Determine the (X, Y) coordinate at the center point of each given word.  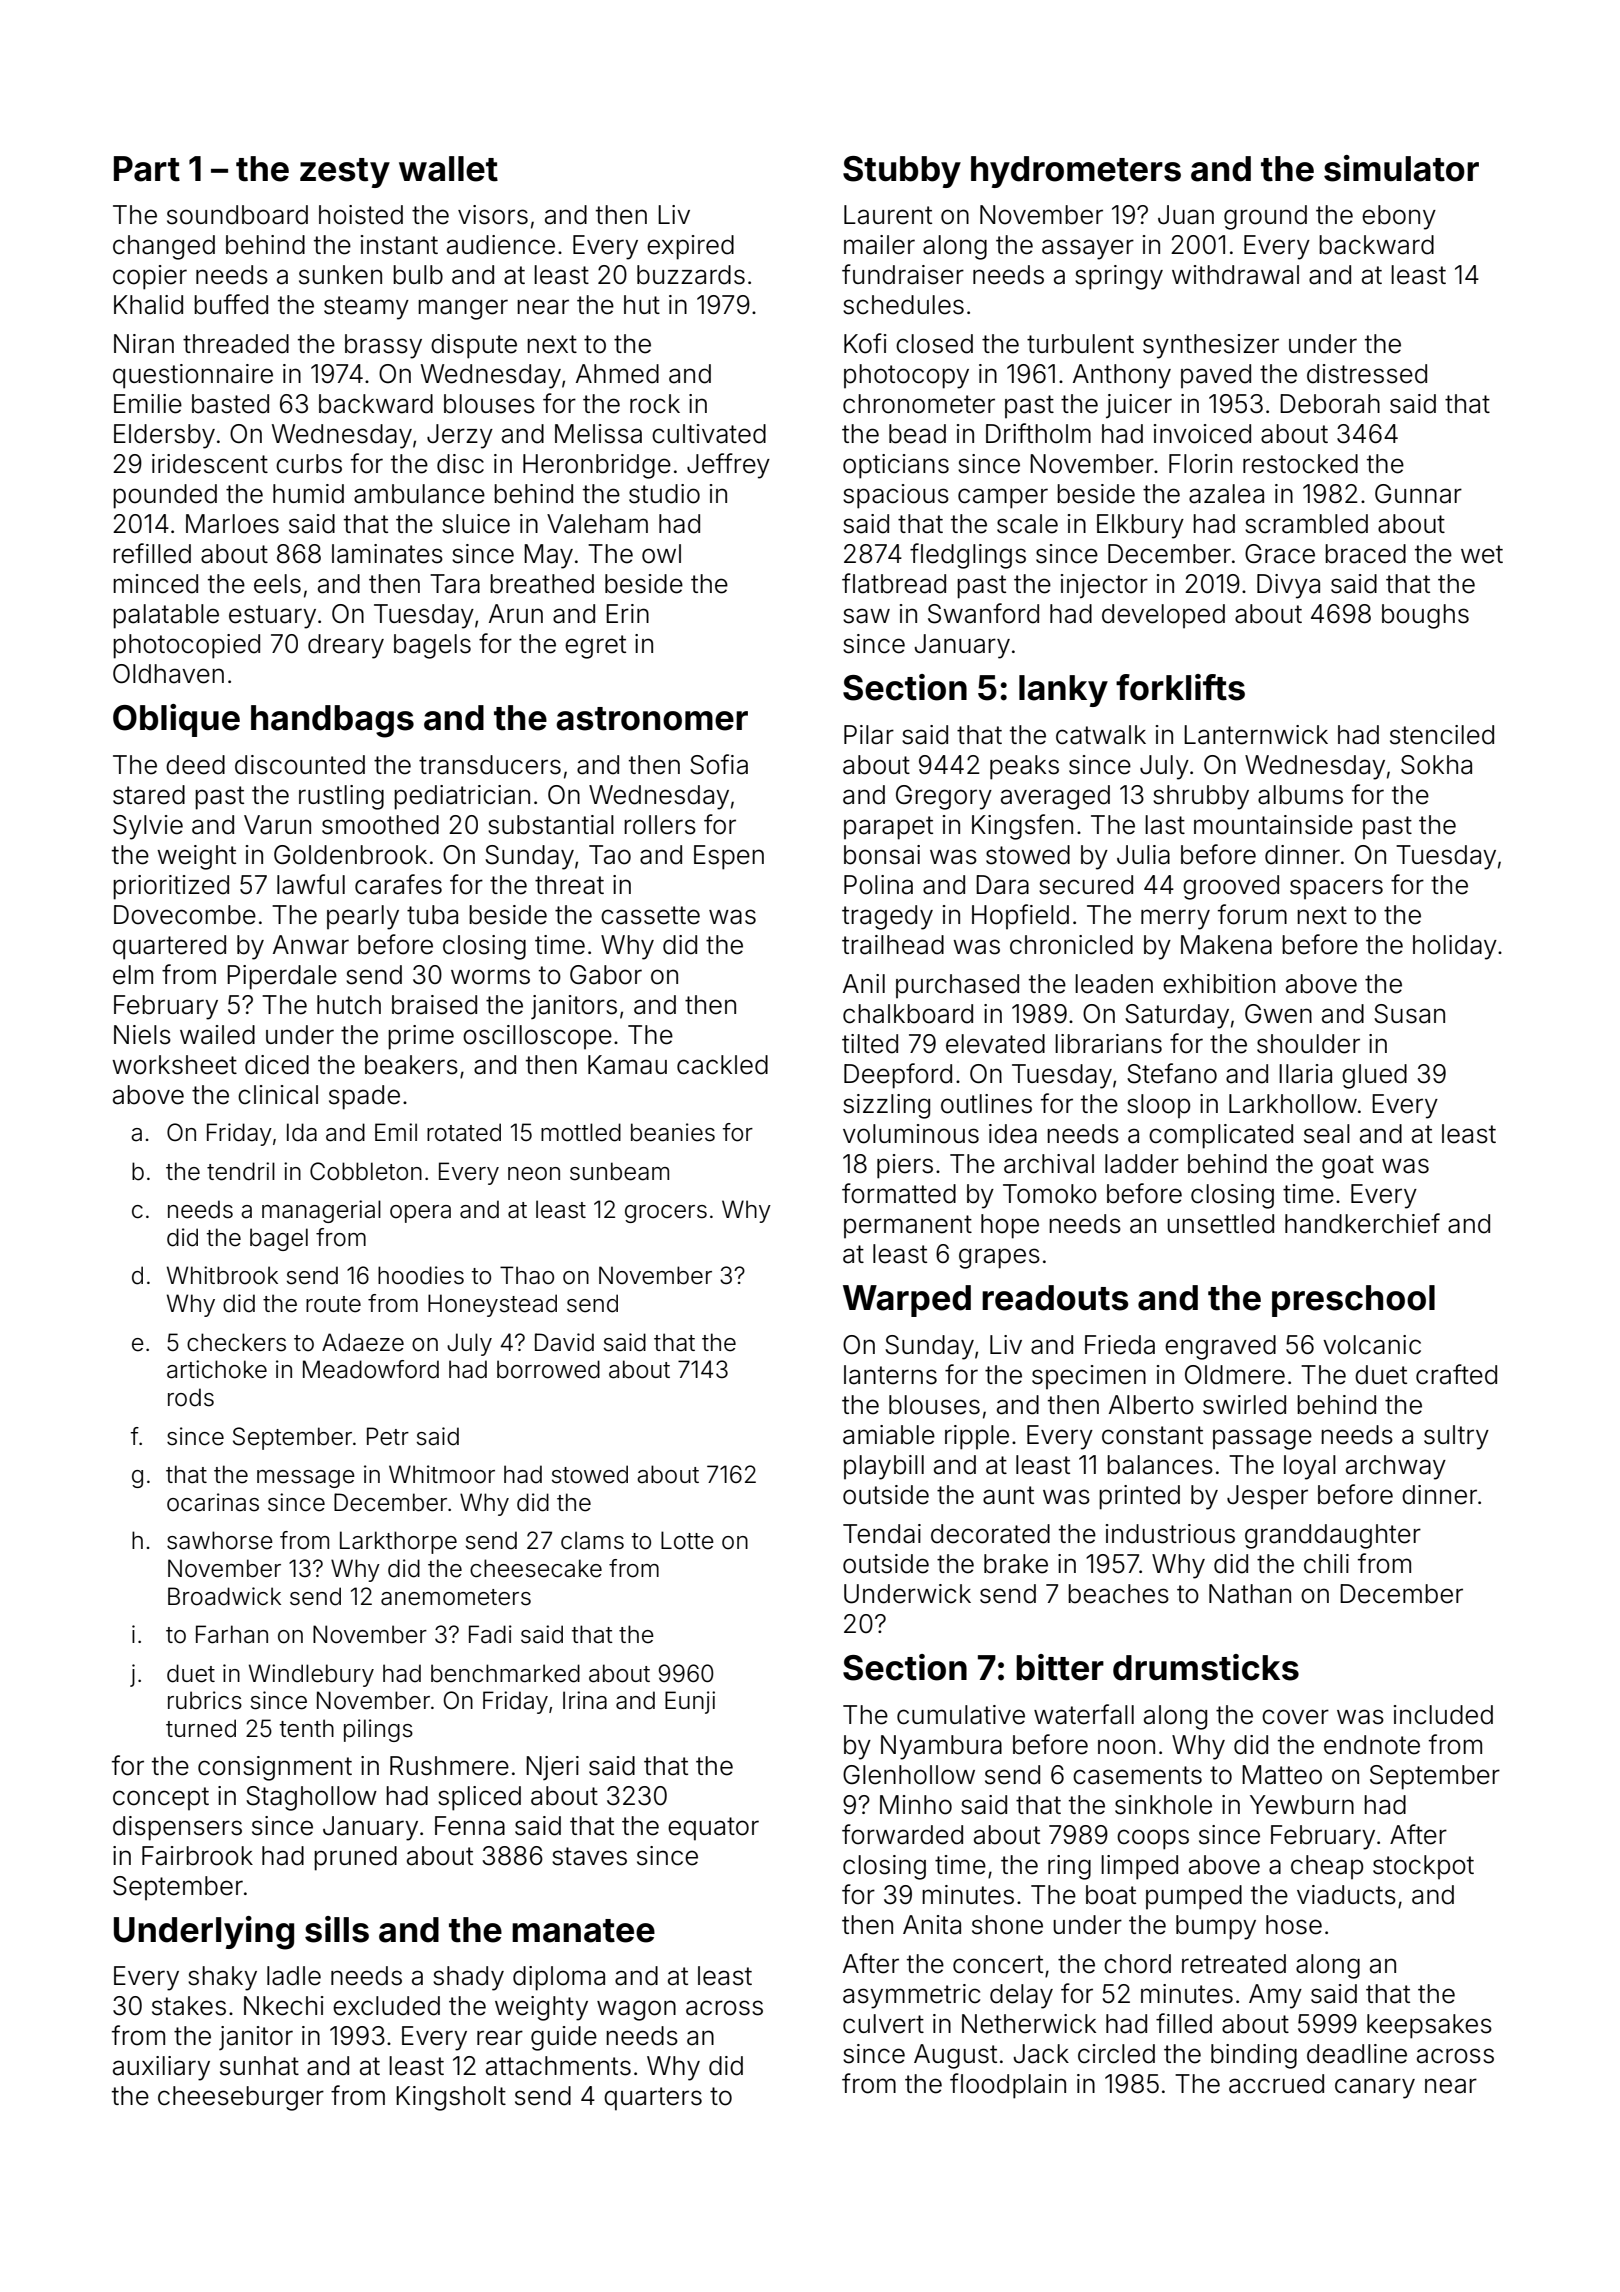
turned (201, 1728)
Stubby (902, 172)
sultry (1456, 1437)
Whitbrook (222, 1275)
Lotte (687, 1540)
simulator (1401, 168)
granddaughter (1333, 1536)
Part (147, 169)
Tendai (882, 1534)
